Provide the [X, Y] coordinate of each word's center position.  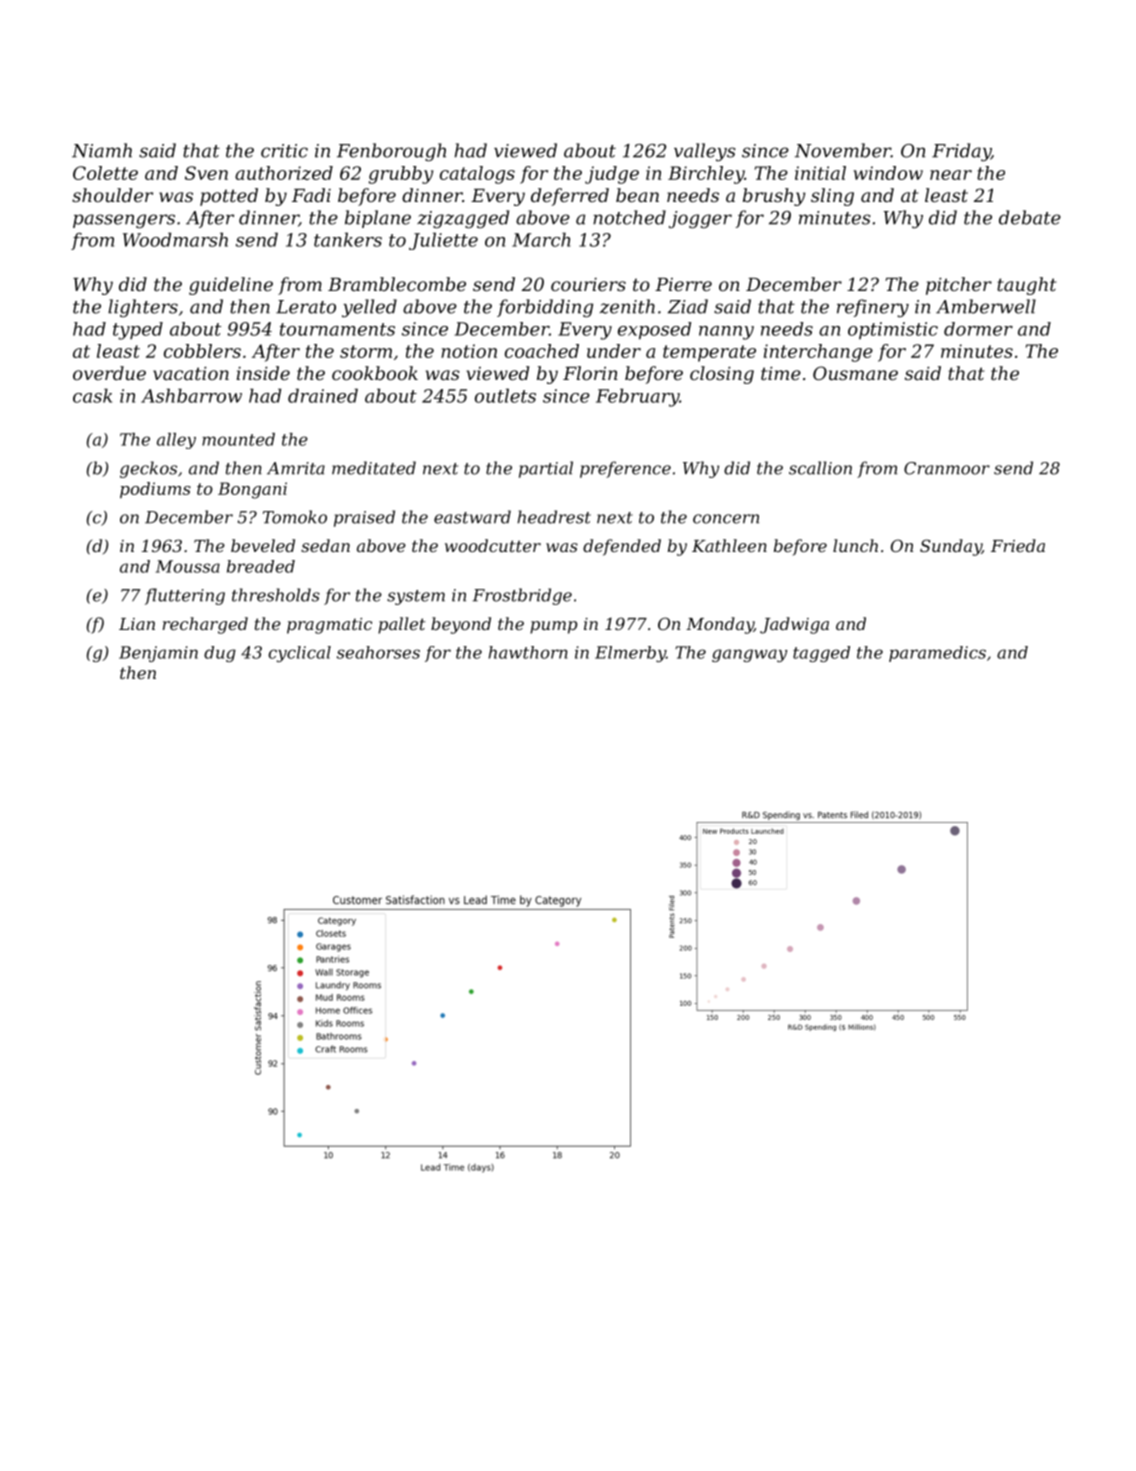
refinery [873, 308]
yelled [369, 308]
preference [625, 469]
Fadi [311, 195]
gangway [749, 655]
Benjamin [158, 654]
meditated [374, 468]
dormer [978, 329]
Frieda [1018, 545]
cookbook [375, 373]
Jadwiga [794, 625]
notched [629, 217]
